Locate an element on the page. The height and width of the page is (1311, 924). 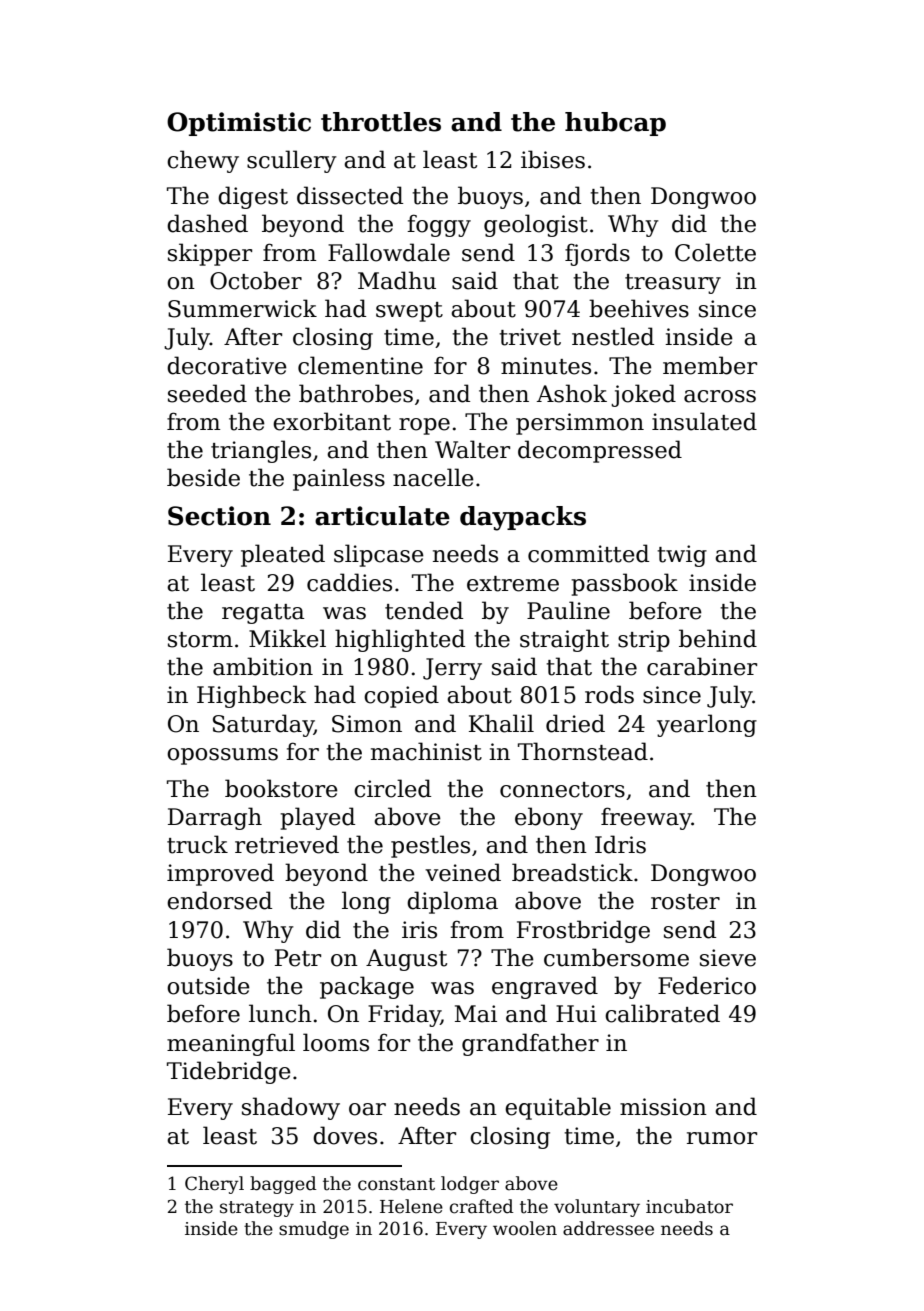
carabiner is located at coordinates (702, 666).
